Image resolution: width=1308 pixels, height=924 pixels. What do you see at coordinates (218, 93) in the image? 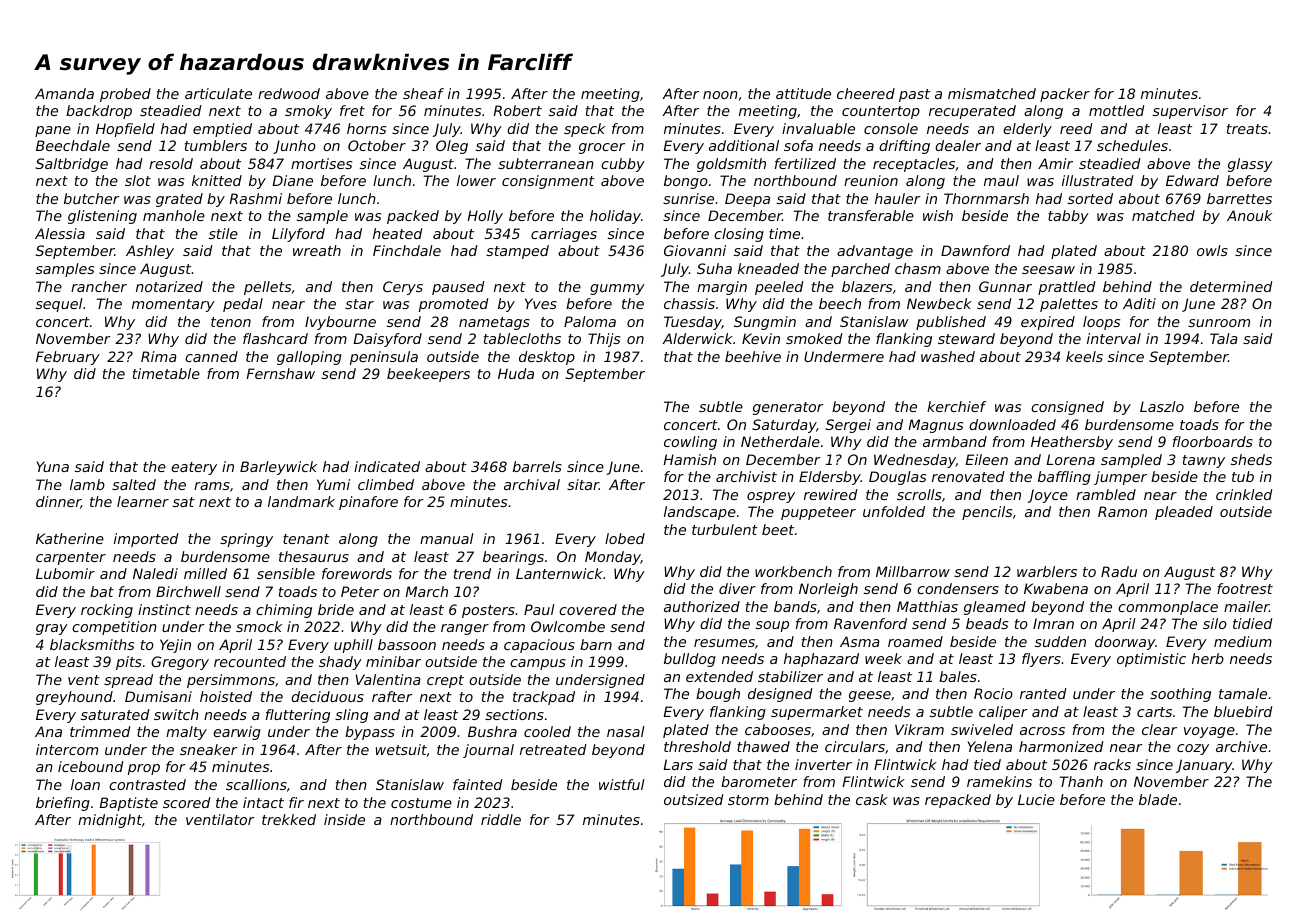
I see `articulate` at bounding box center [218, 93].
